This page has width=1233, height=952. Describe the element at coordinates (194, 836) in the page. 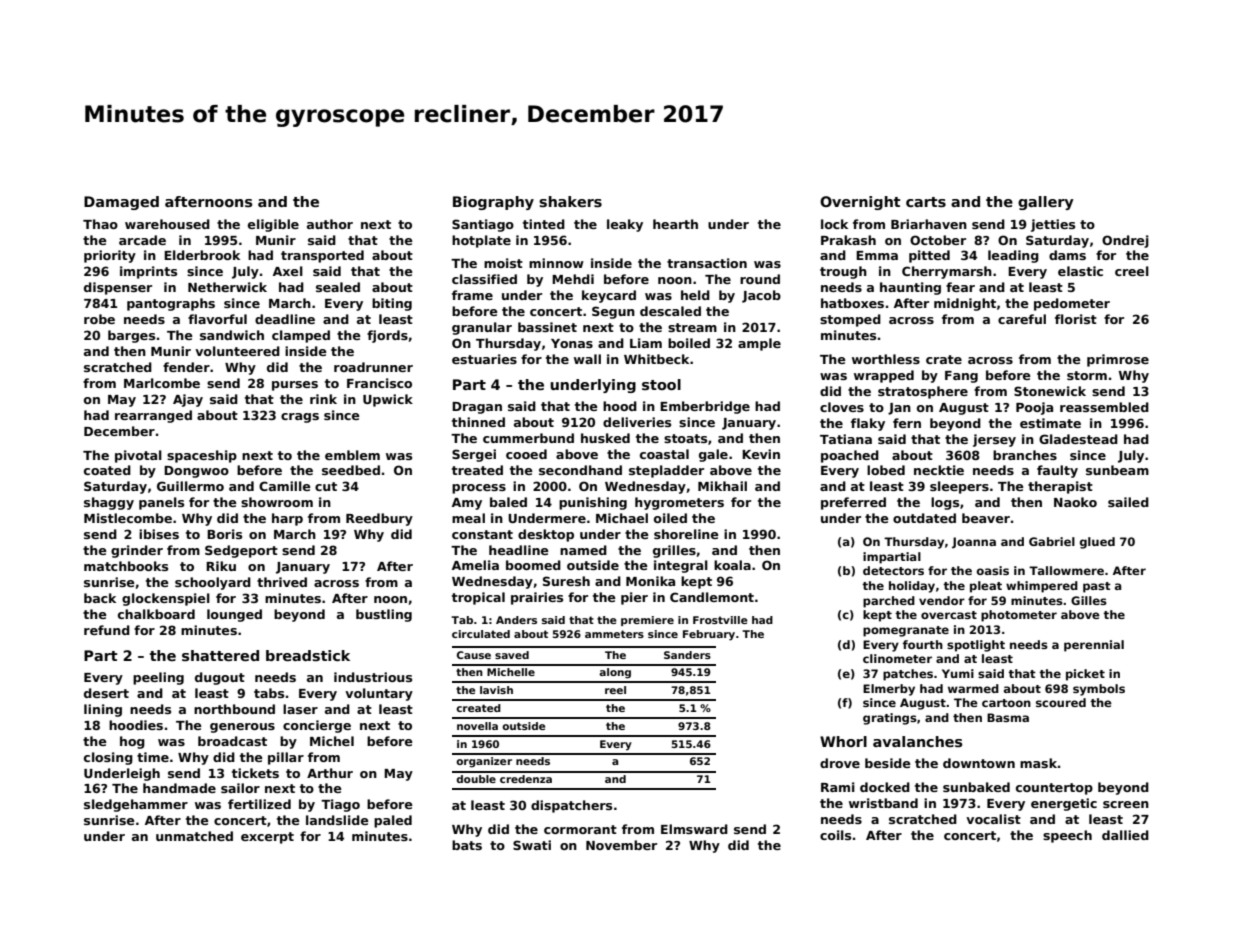

I see `unmatched` at that location.
